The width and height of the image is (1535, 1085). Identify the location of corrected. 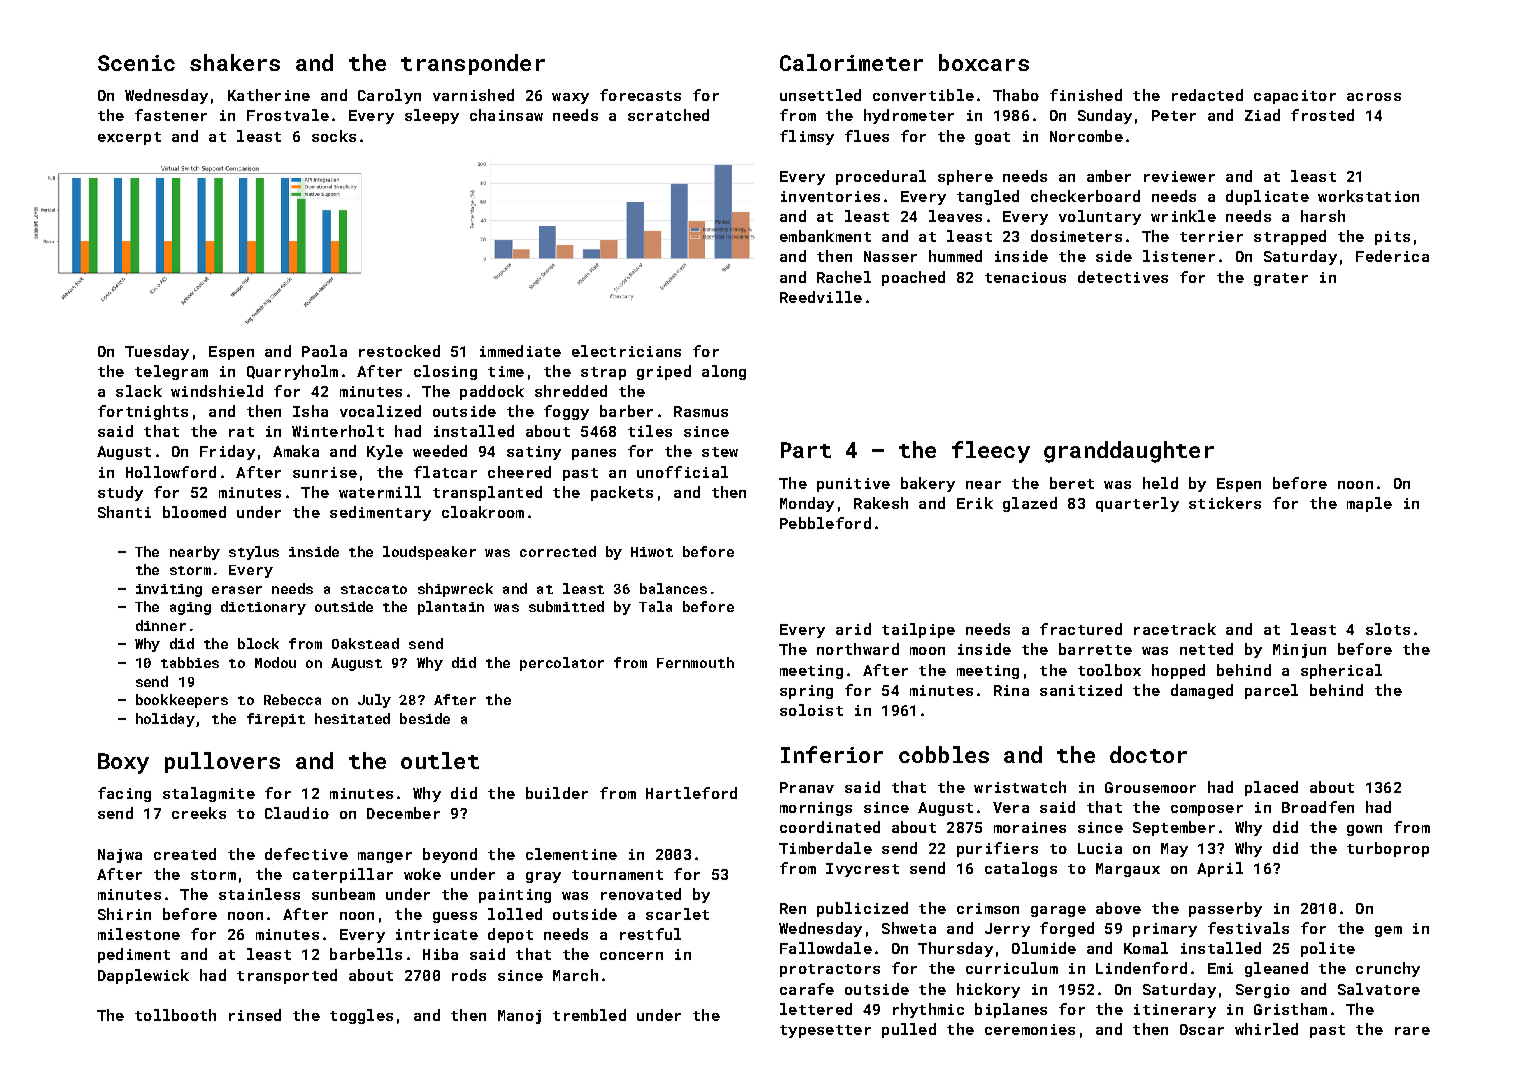
(558, 551).
